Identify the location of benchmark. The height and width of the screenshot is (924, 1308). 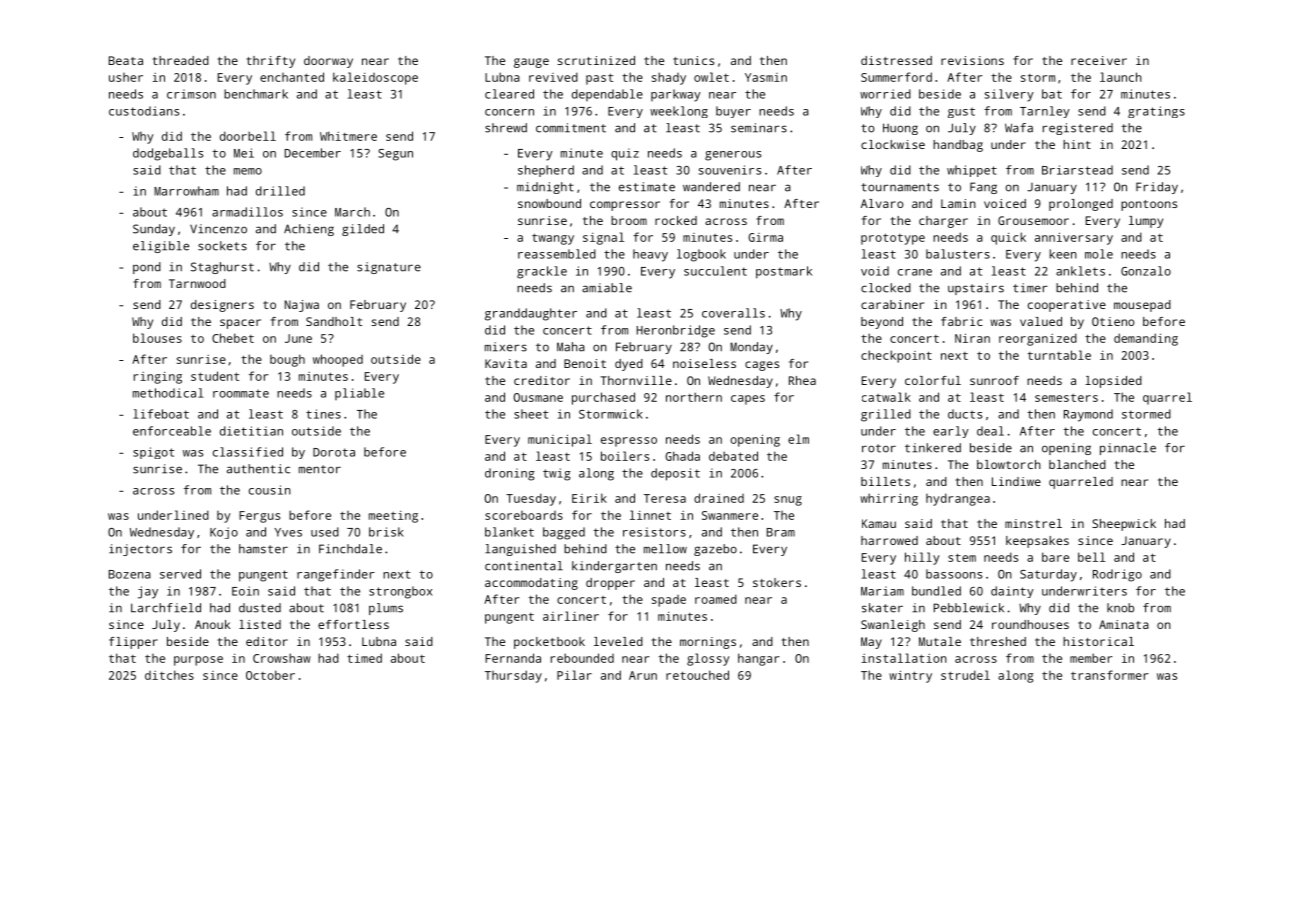
(256, 94).
